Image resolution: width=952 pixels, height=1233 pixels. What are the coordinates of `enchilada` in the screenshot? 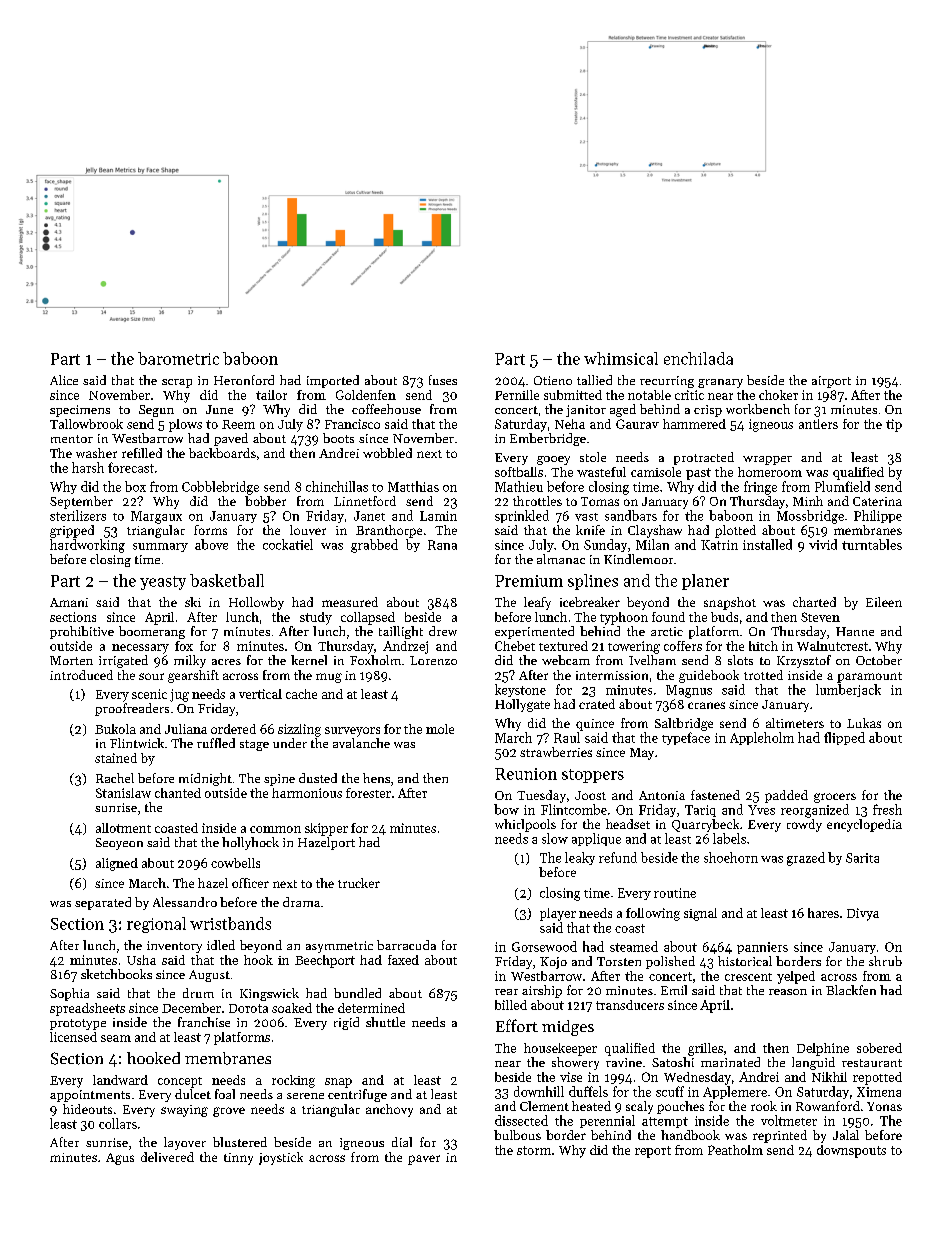 It's located at (698, 358).
